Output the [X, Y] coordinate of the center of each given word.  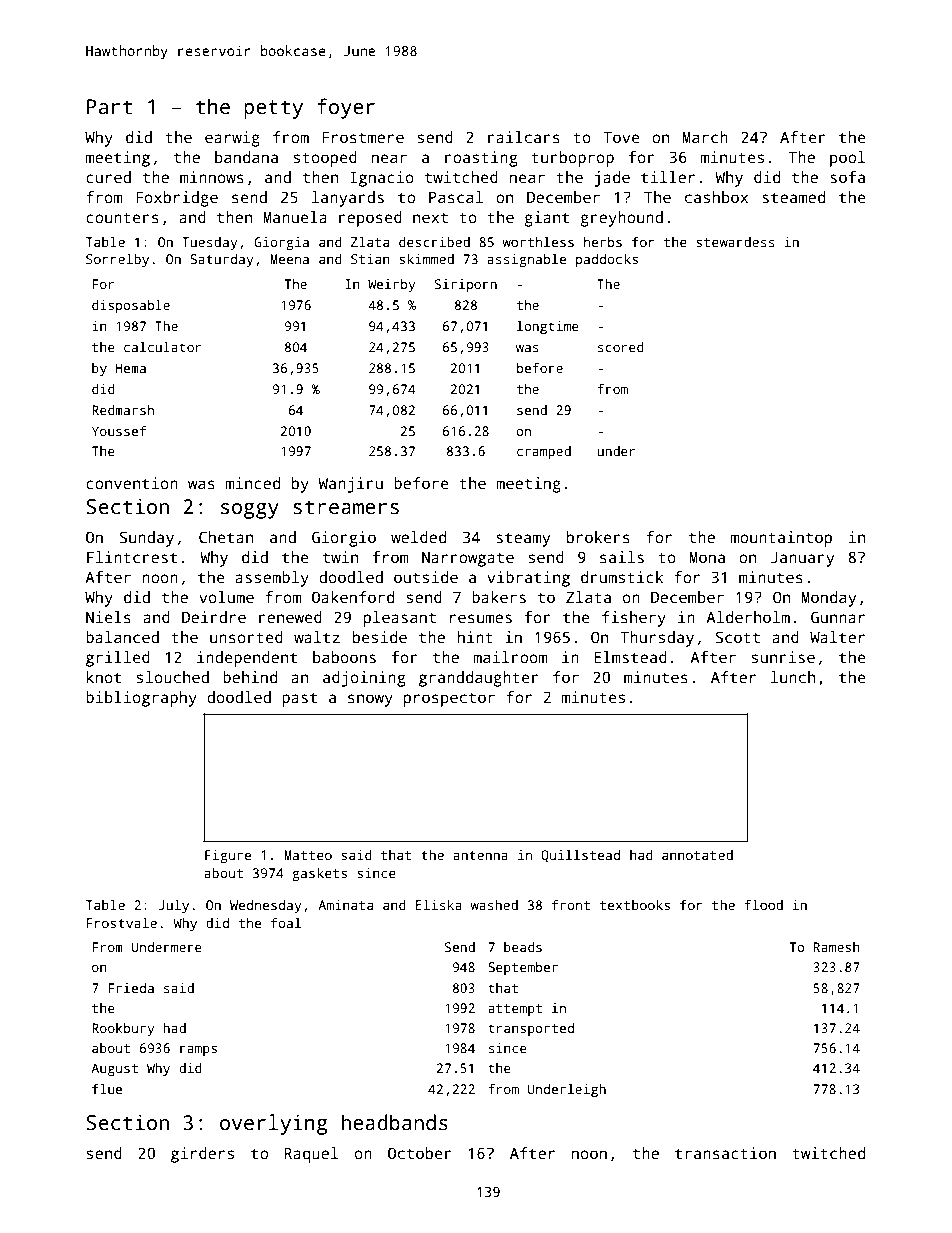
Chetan [226, 537]
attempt [515, 1010]
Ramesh [837, 947]
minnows [212, 177]
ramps [198, 1051]
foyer [346, 108]
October [420, 1153]
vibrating [528, 579]
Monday [829, 599]
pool [847, 159]
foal [286, 922]
